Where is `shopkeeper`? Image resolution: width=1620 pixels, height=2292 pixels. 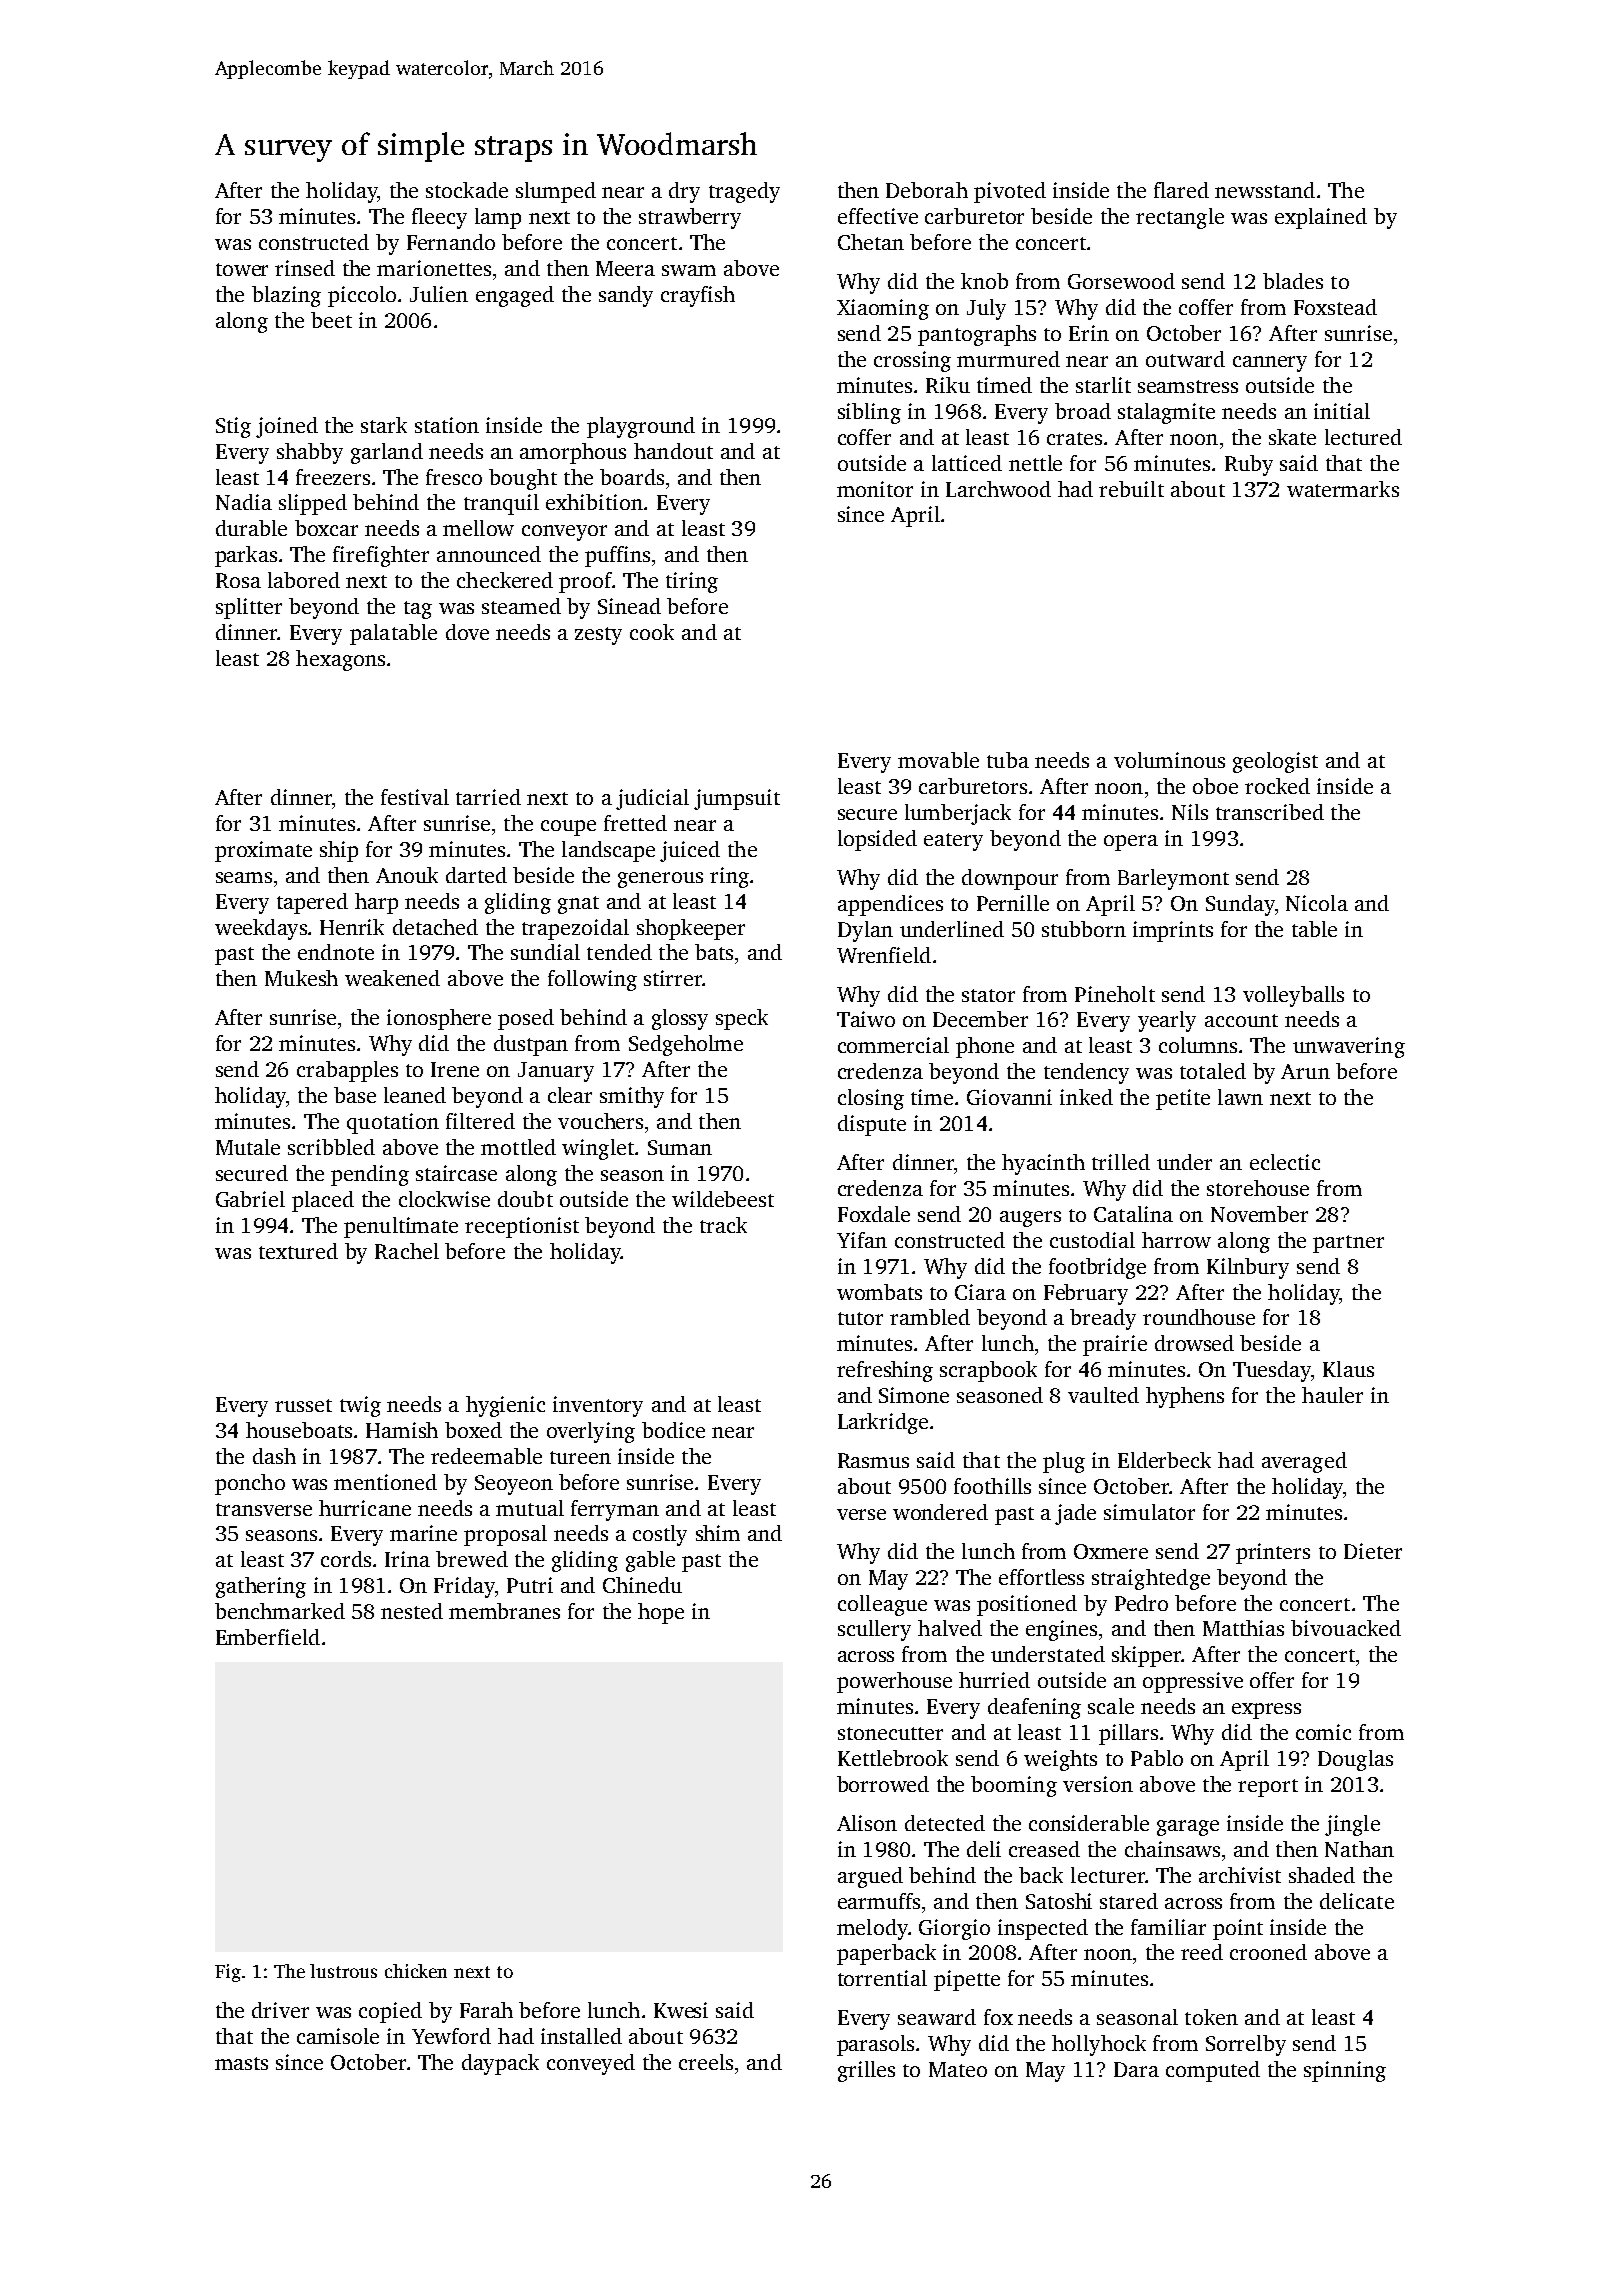 shopkeeper is located at coordinates (691, 929).
